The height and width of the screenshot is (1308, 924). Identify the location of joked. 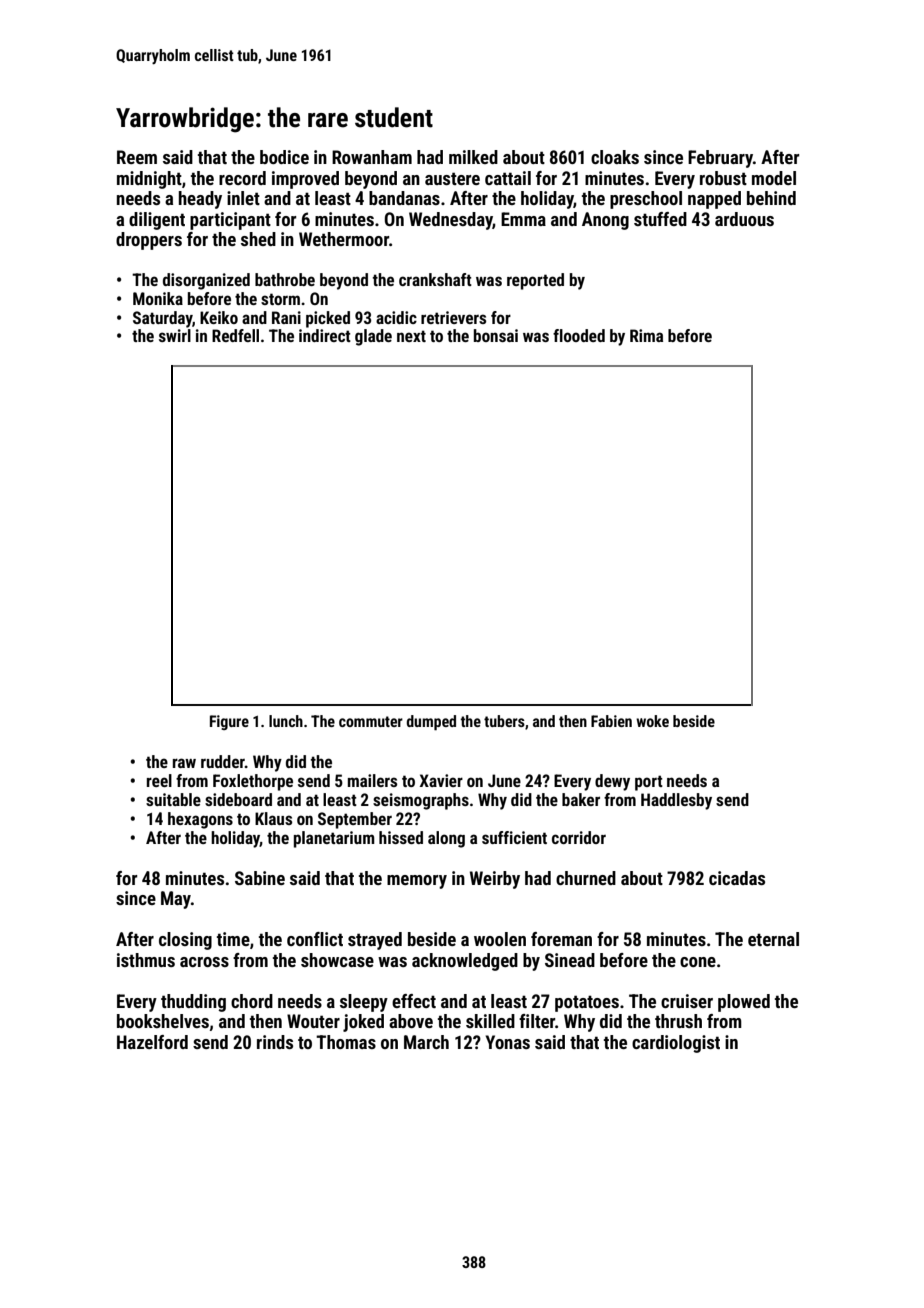
(363, 1023).
